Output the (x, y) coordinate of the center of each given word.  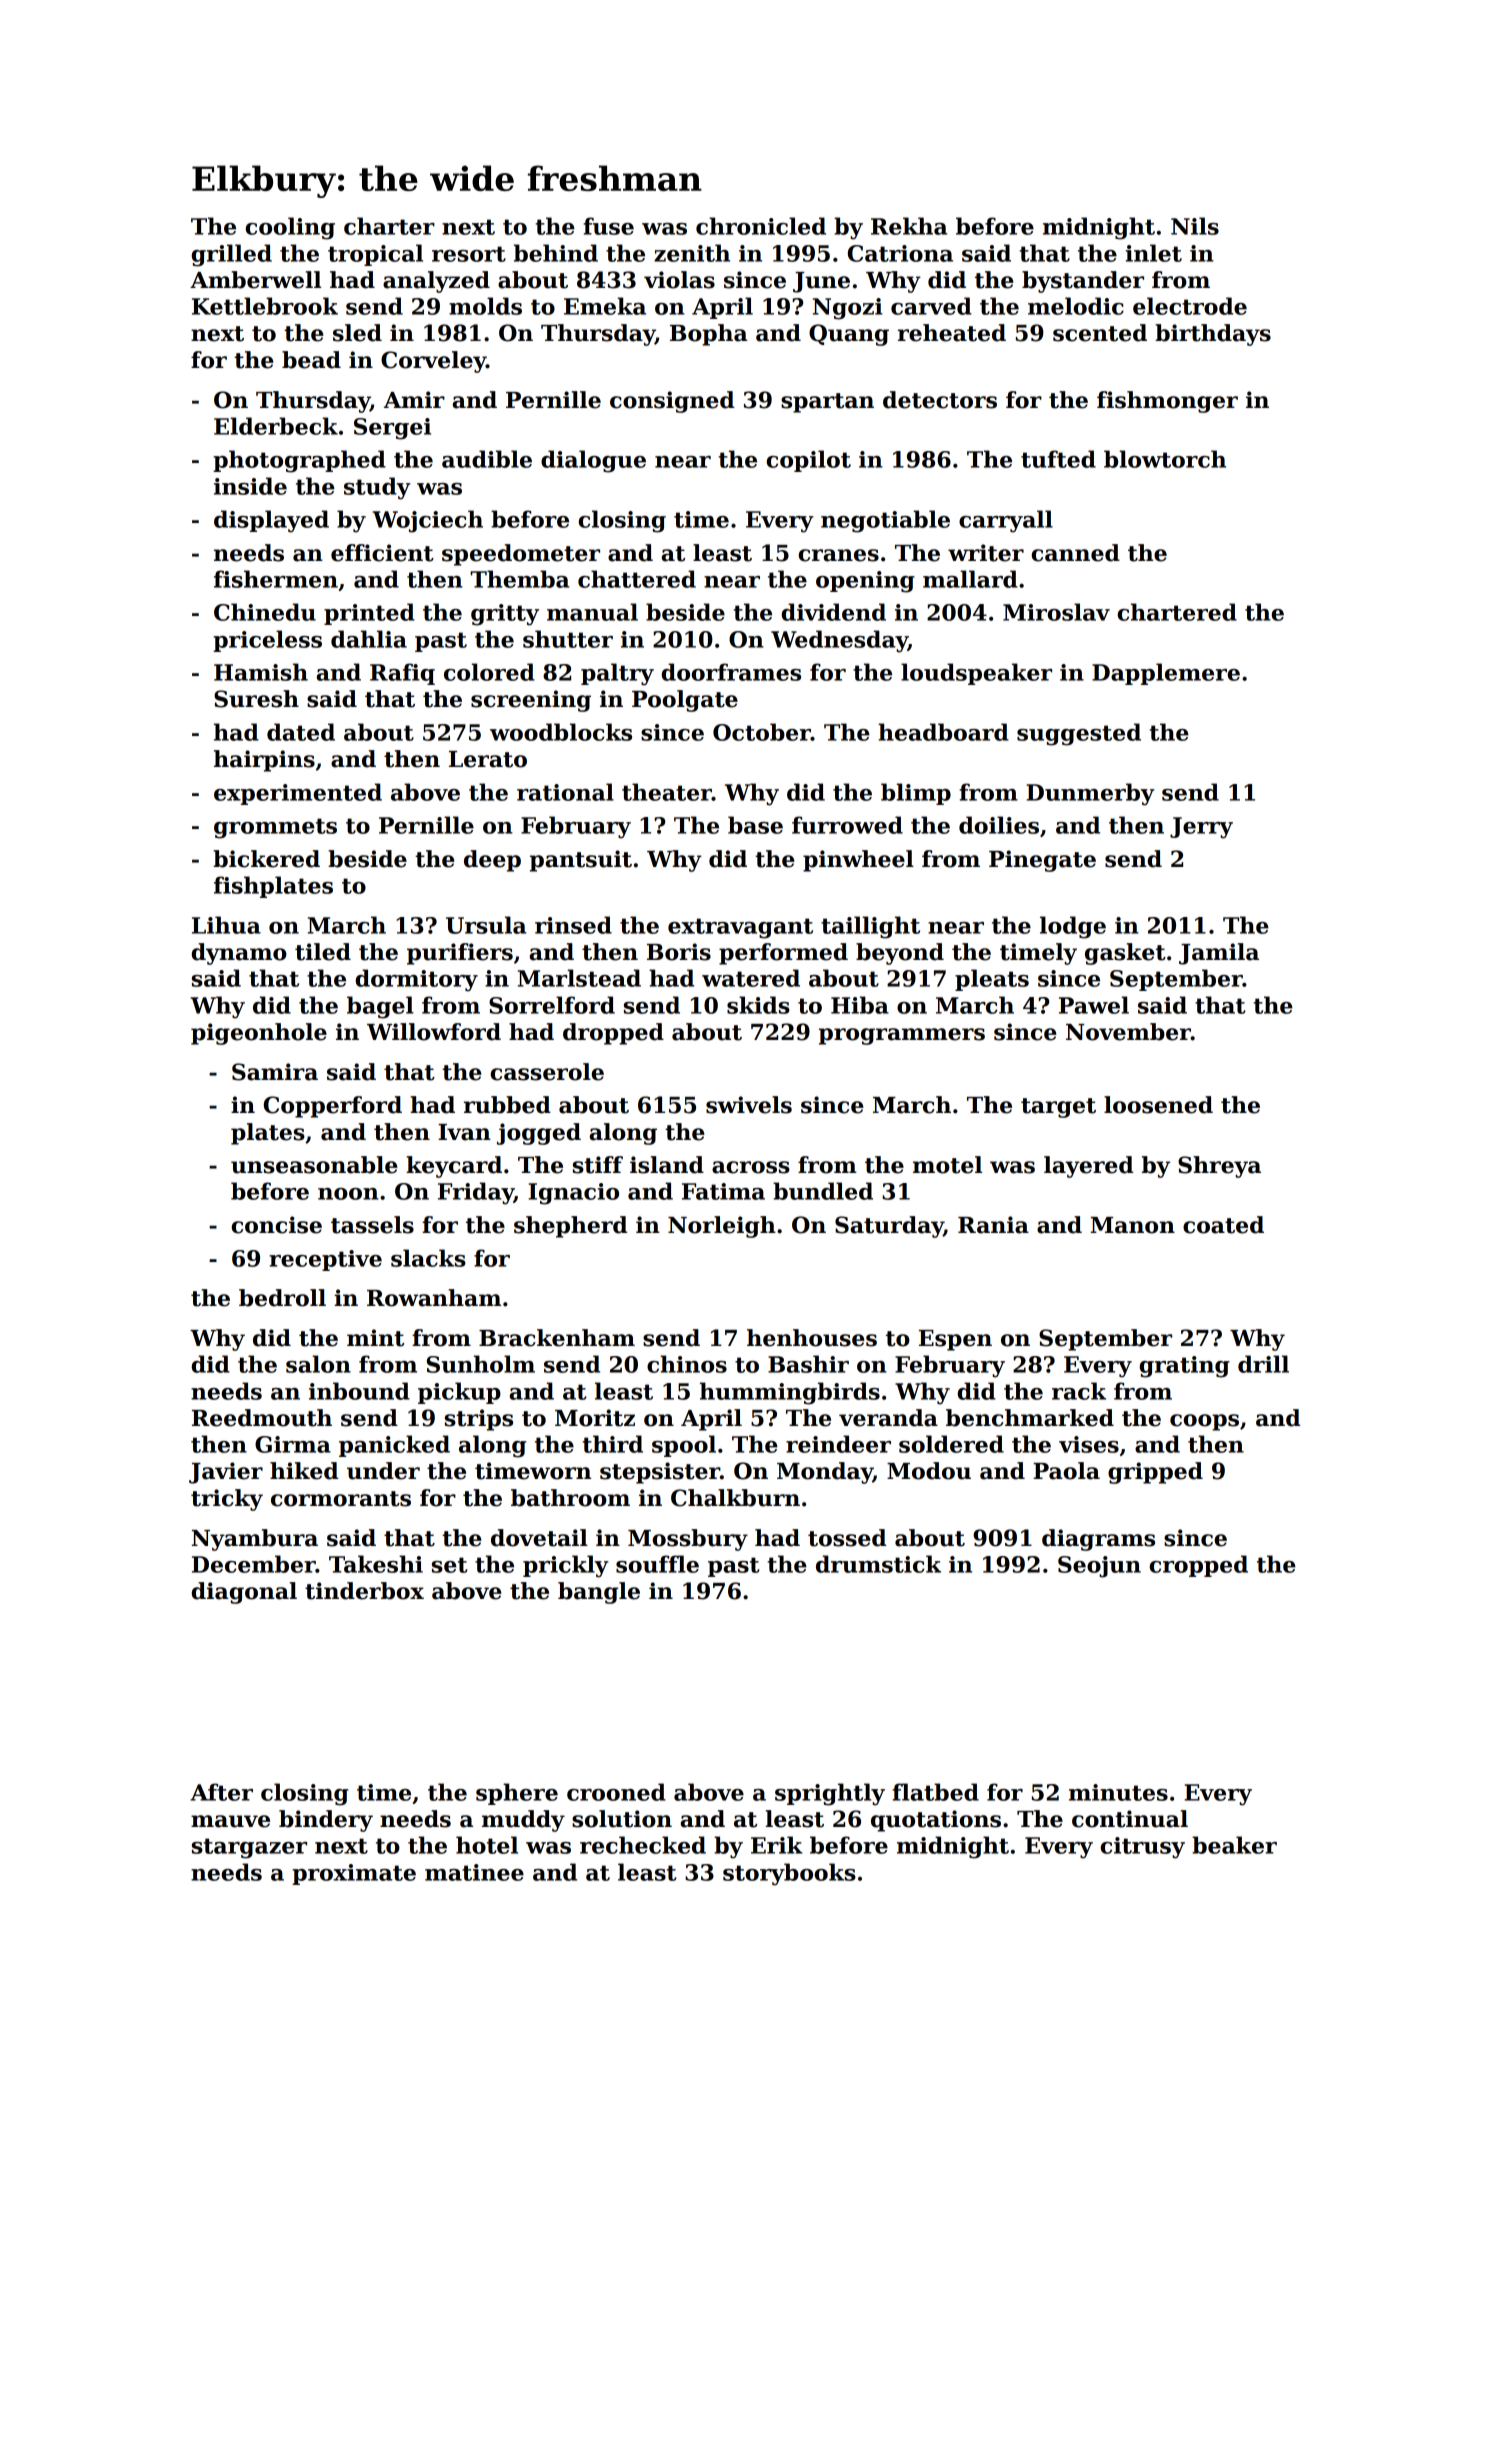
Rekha (909, 226)
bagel (380, 1007)
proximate (354, 1874)
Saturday (889, 1227)
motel (947, 1165)
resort (469, 254)
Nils (1195, 226)
